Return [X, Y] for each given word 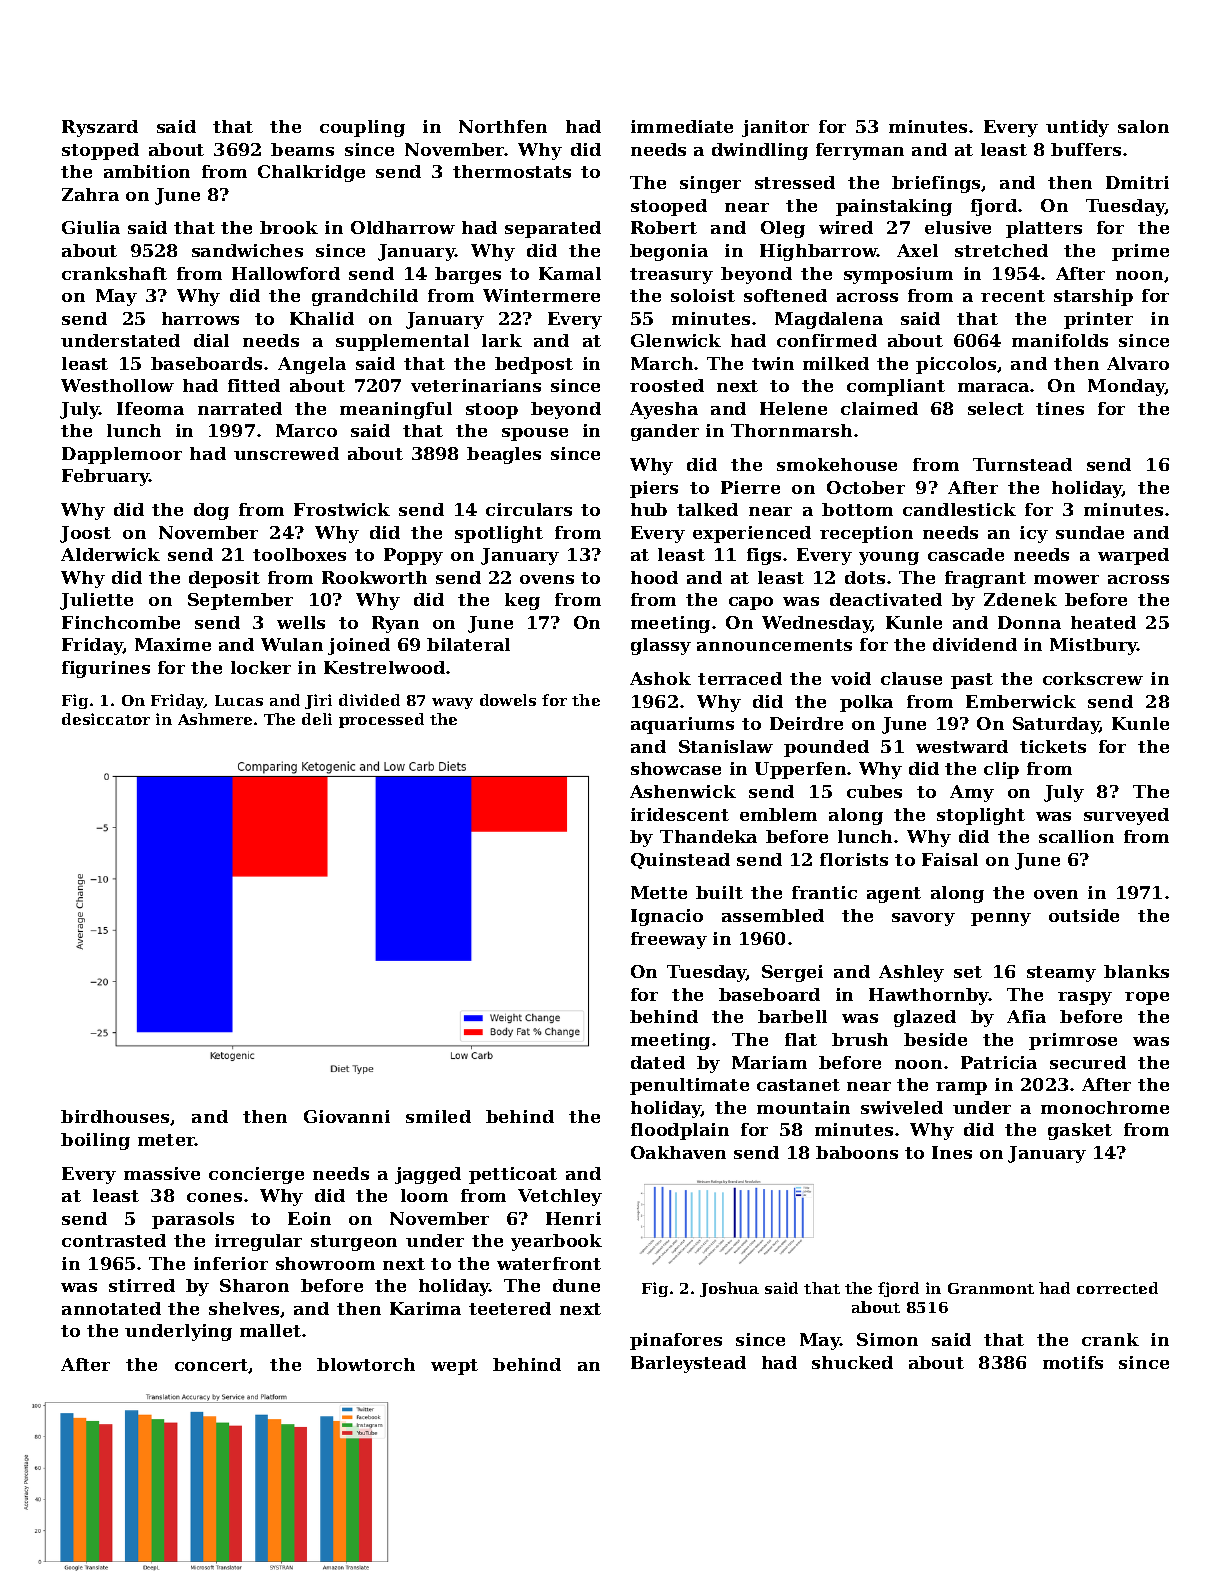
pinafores [676, 1341]
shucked [852, 1362]
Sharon [254, 1285]
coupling [362, 128]
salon [1143, 126]
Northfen [503, 126]
